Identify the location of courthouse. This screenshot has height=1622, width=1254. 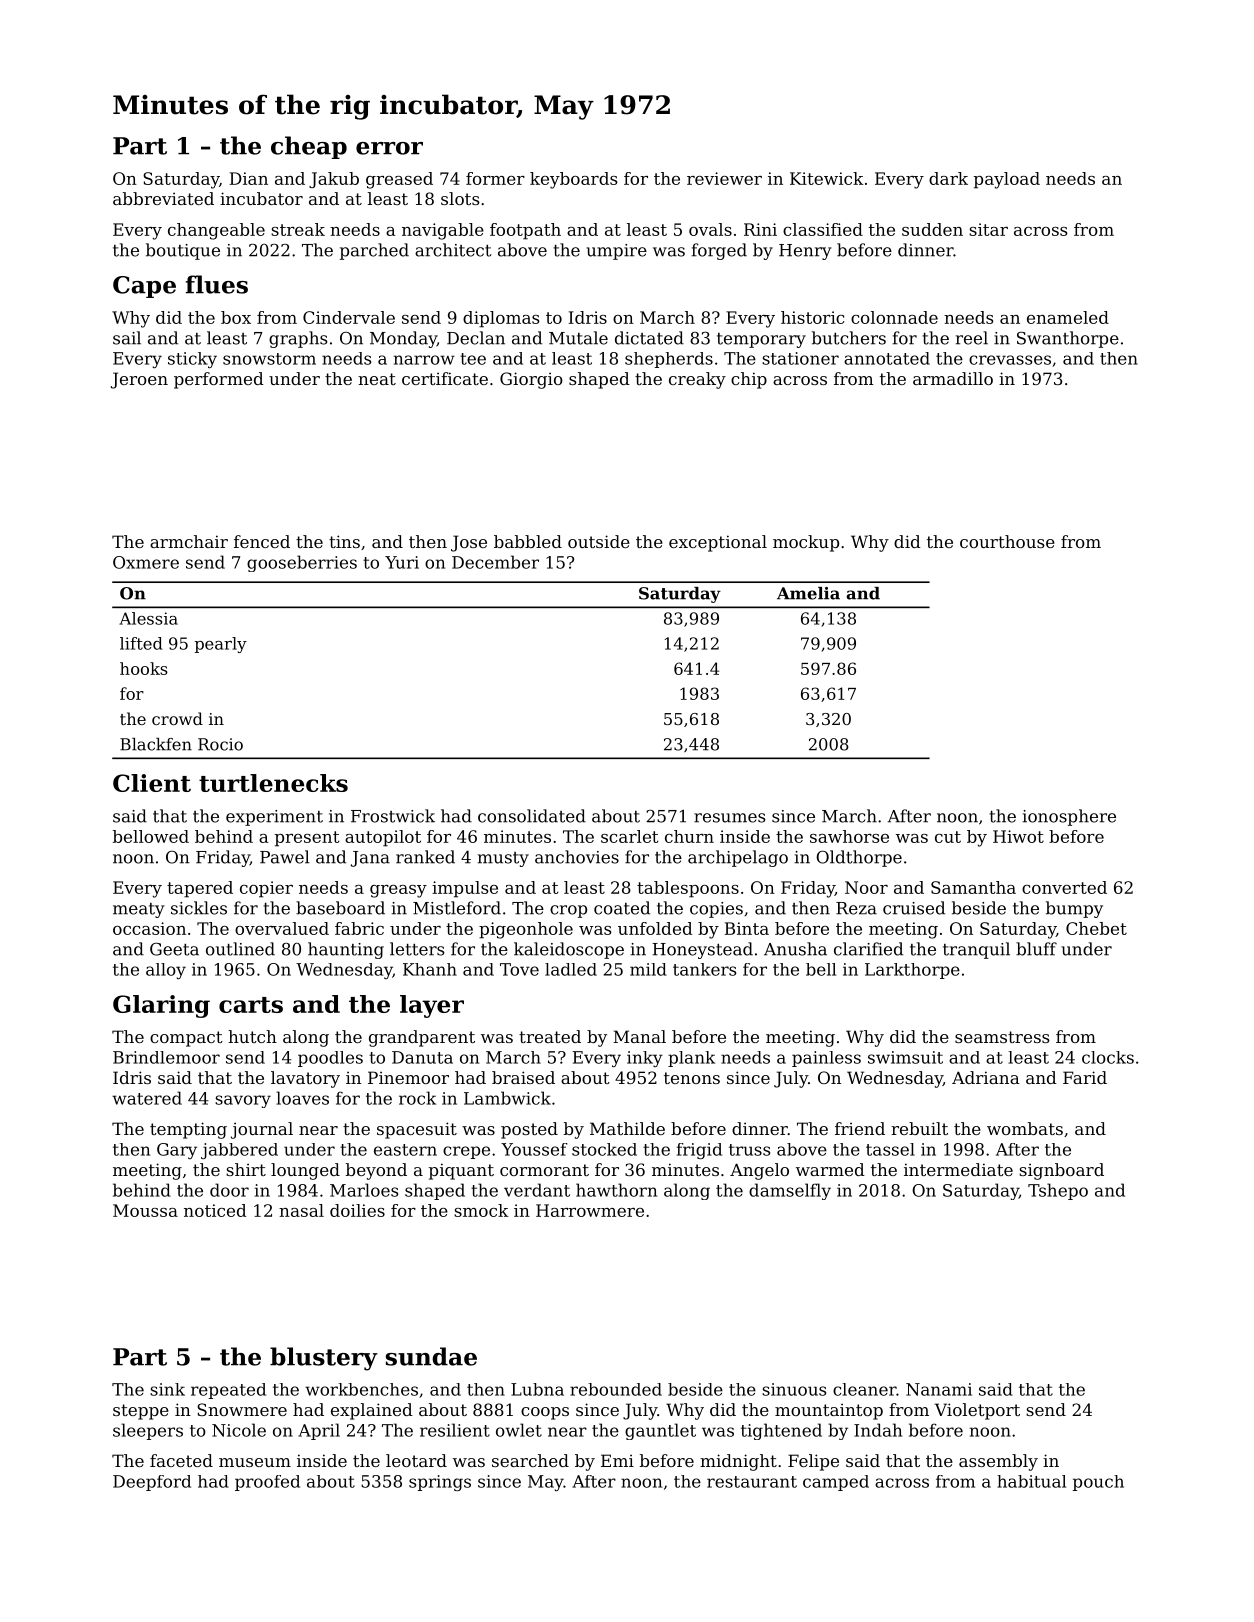
(1007, 541).
